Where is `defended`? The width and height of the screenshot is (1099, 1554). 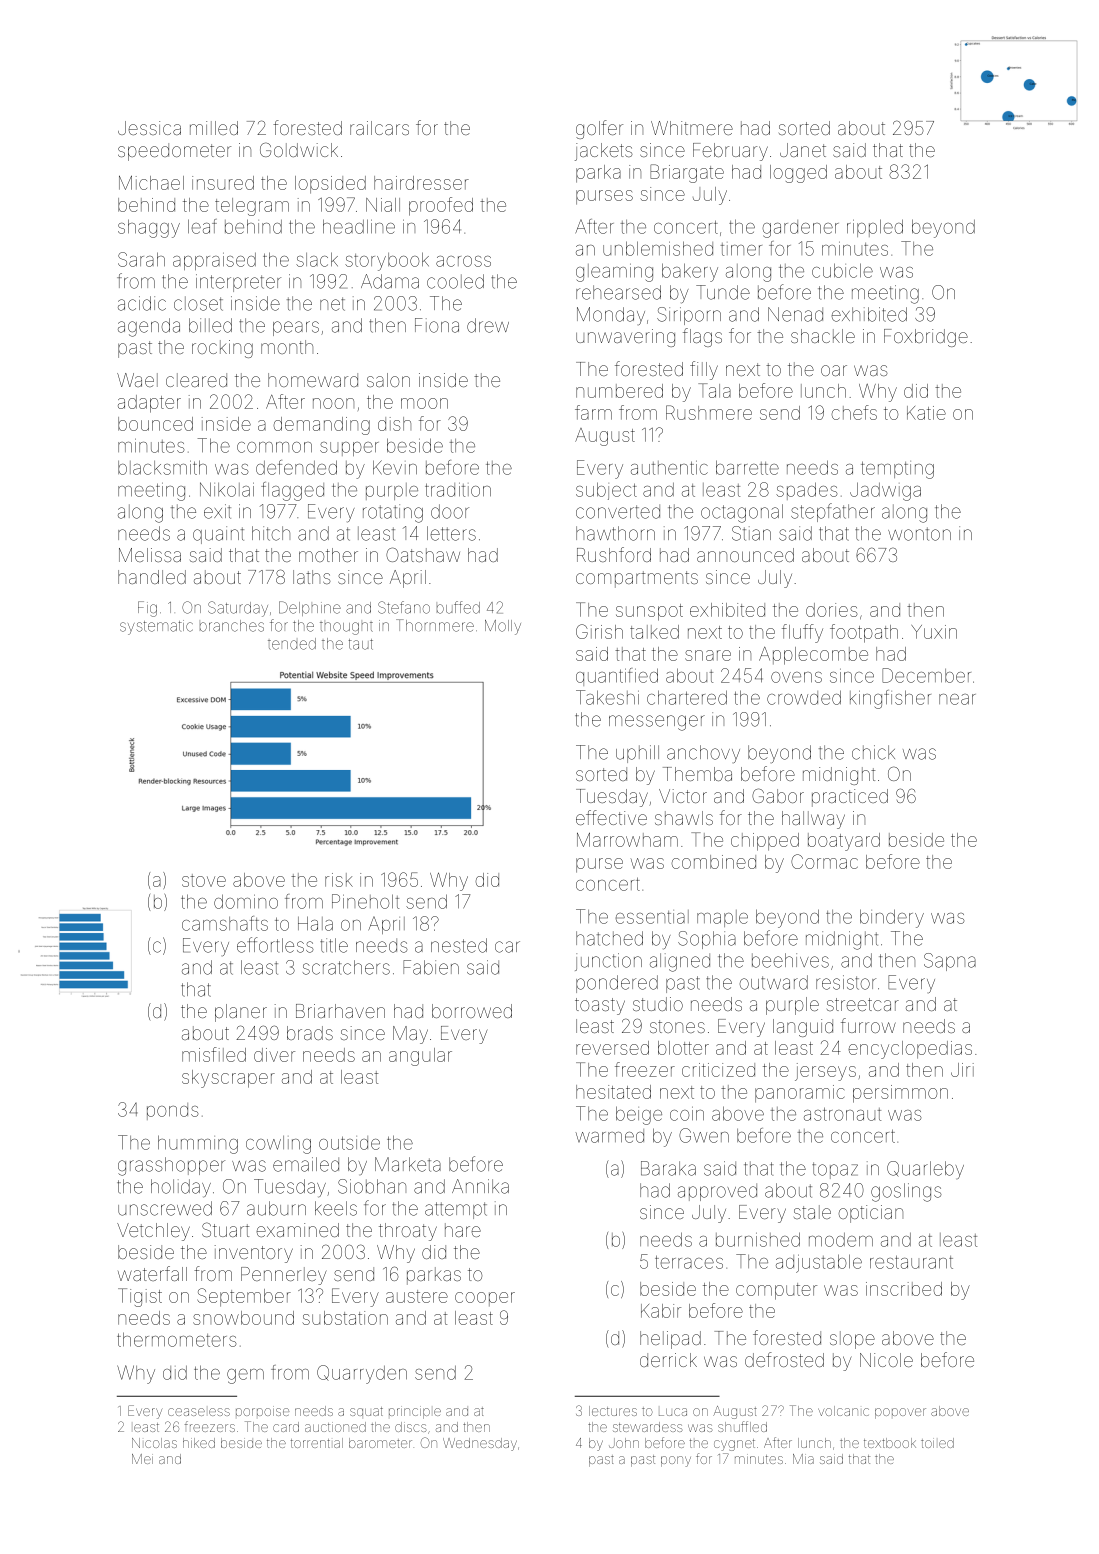 defended is located at coordinates (296, 467).
